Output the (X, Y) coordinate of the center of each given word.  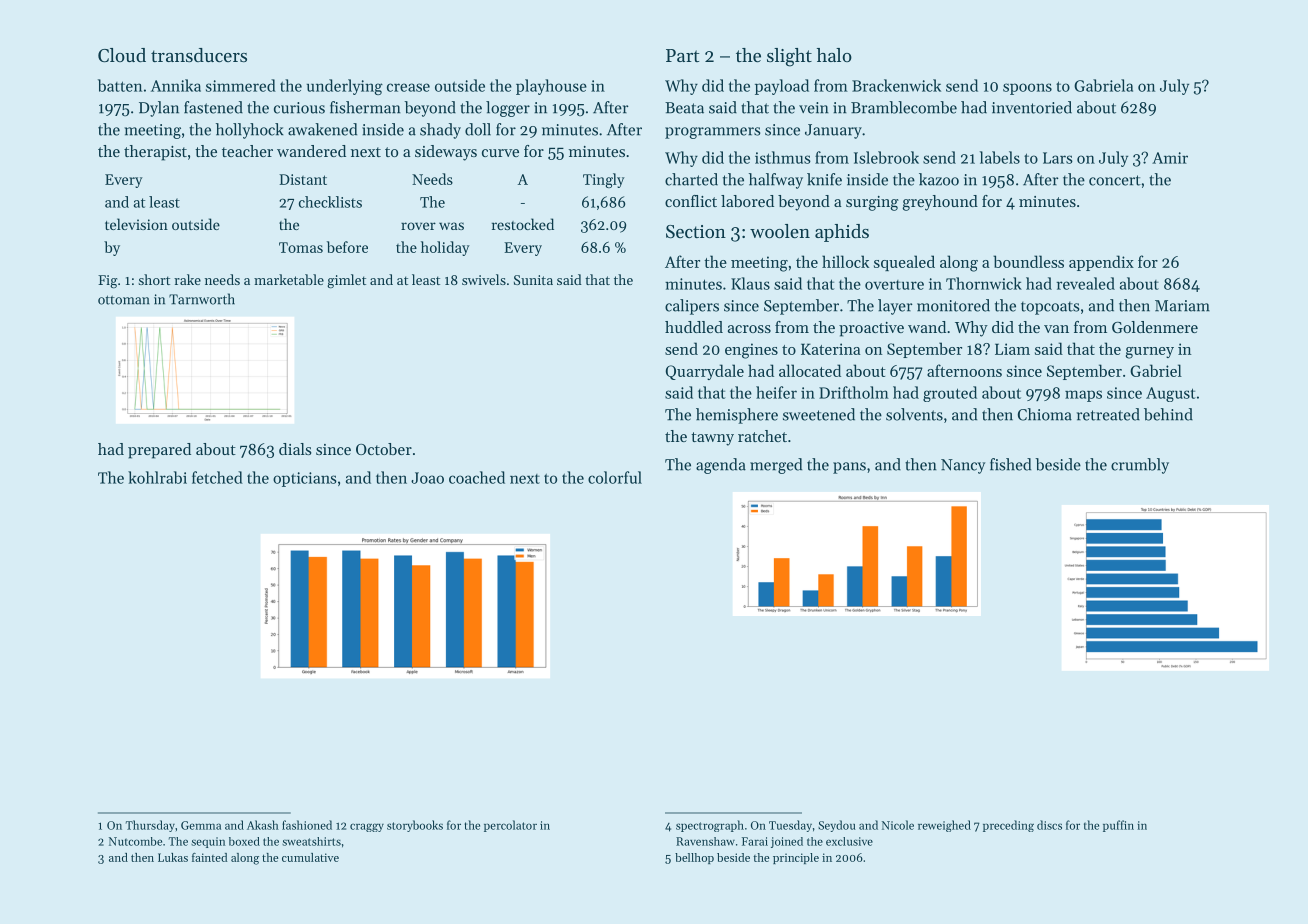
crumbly (1140, 466)
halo (834, 55)
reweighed (944, 826)
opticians (305, 479)
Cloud (122, 55)
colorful (615, 477)
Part (682, 55)
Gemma (201, 825)
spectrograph (710, 826)
